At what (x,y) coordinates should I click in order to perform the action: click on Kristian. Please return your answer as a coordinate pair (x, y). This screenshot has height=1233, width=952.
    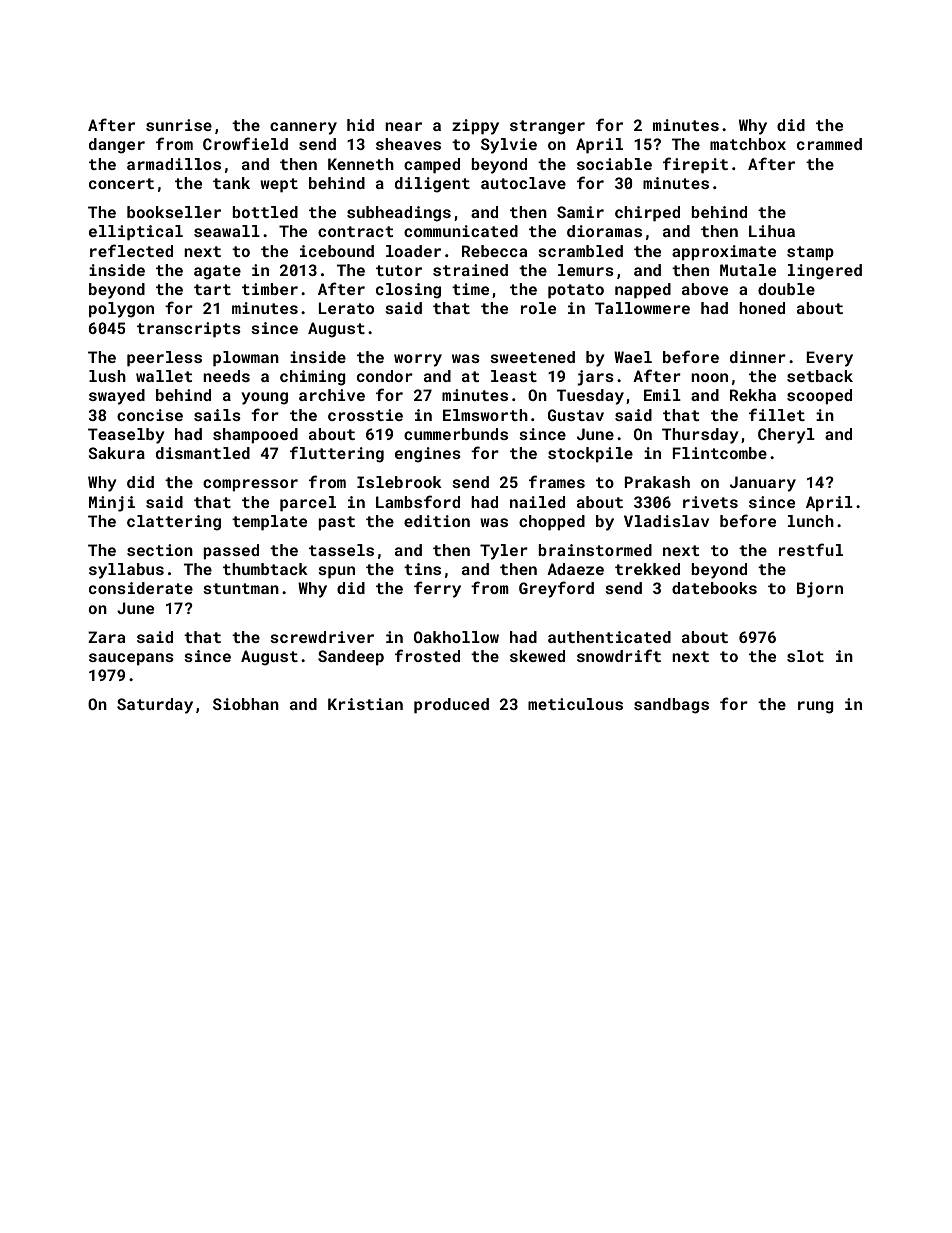
    Looking at the image, I should click on (365, 704).
